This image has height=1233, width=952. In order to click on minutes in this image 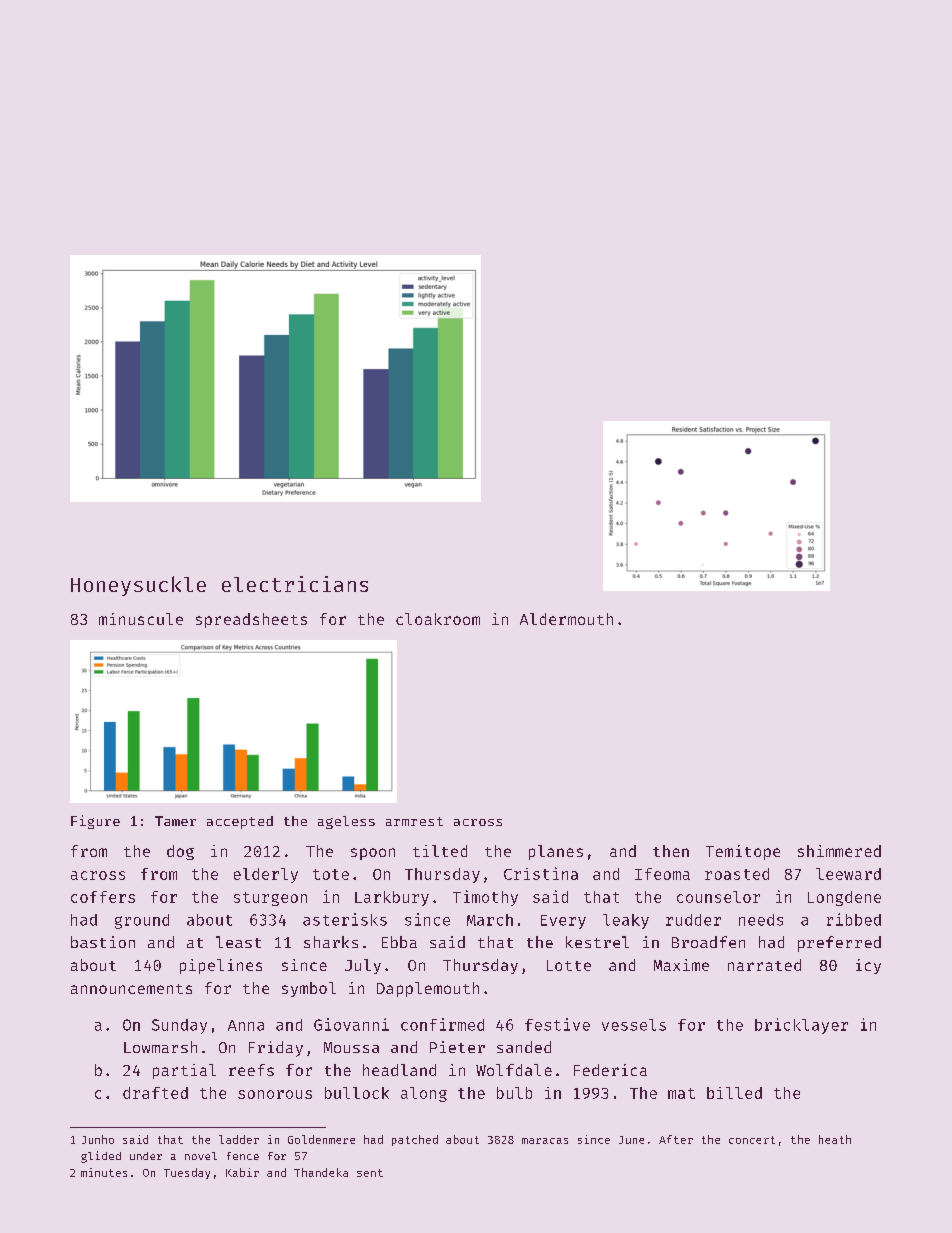, I will do `click(104, 1172)`.
